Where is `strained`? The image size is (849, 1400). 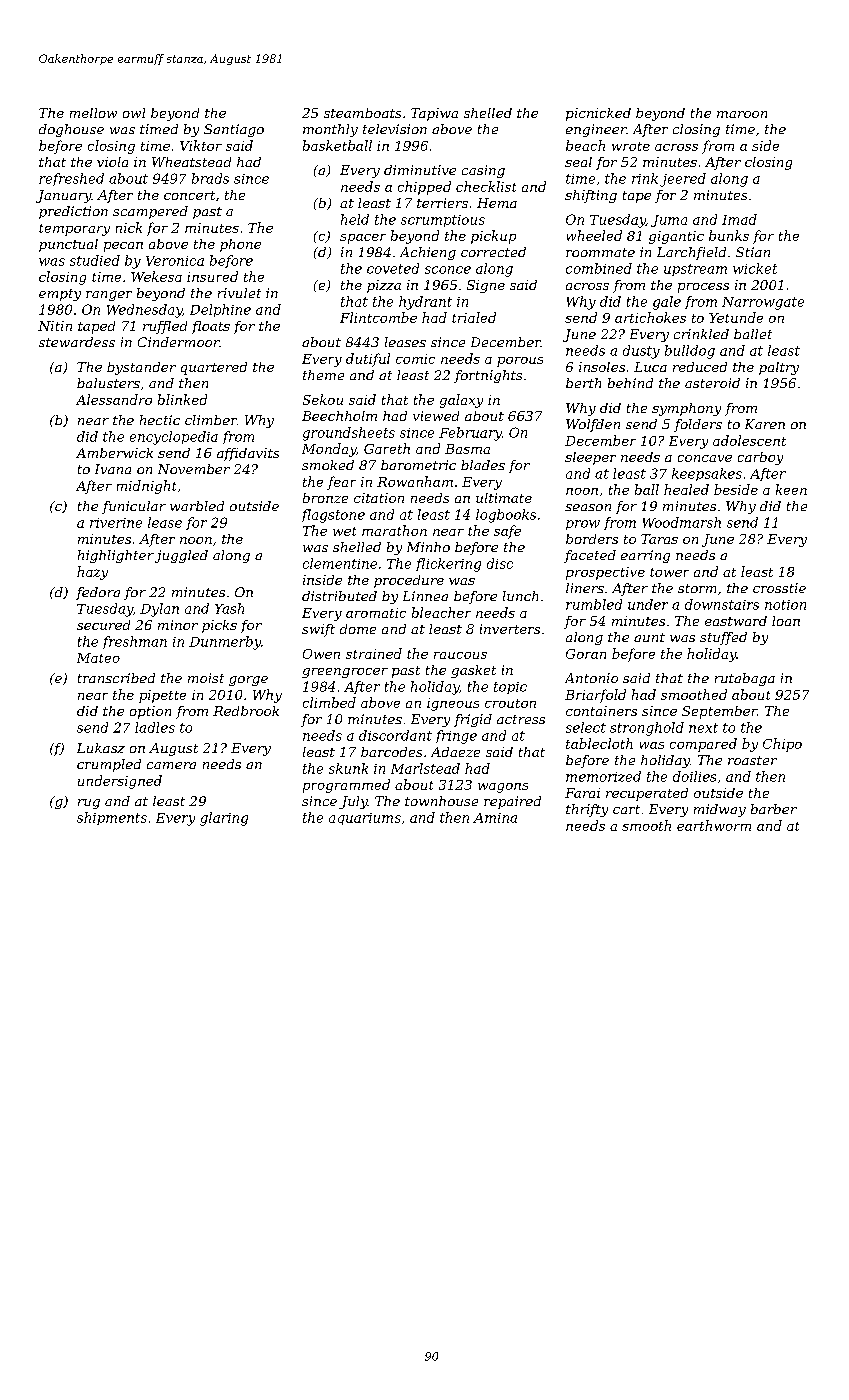 strained is located at coordinates (374, 653).
